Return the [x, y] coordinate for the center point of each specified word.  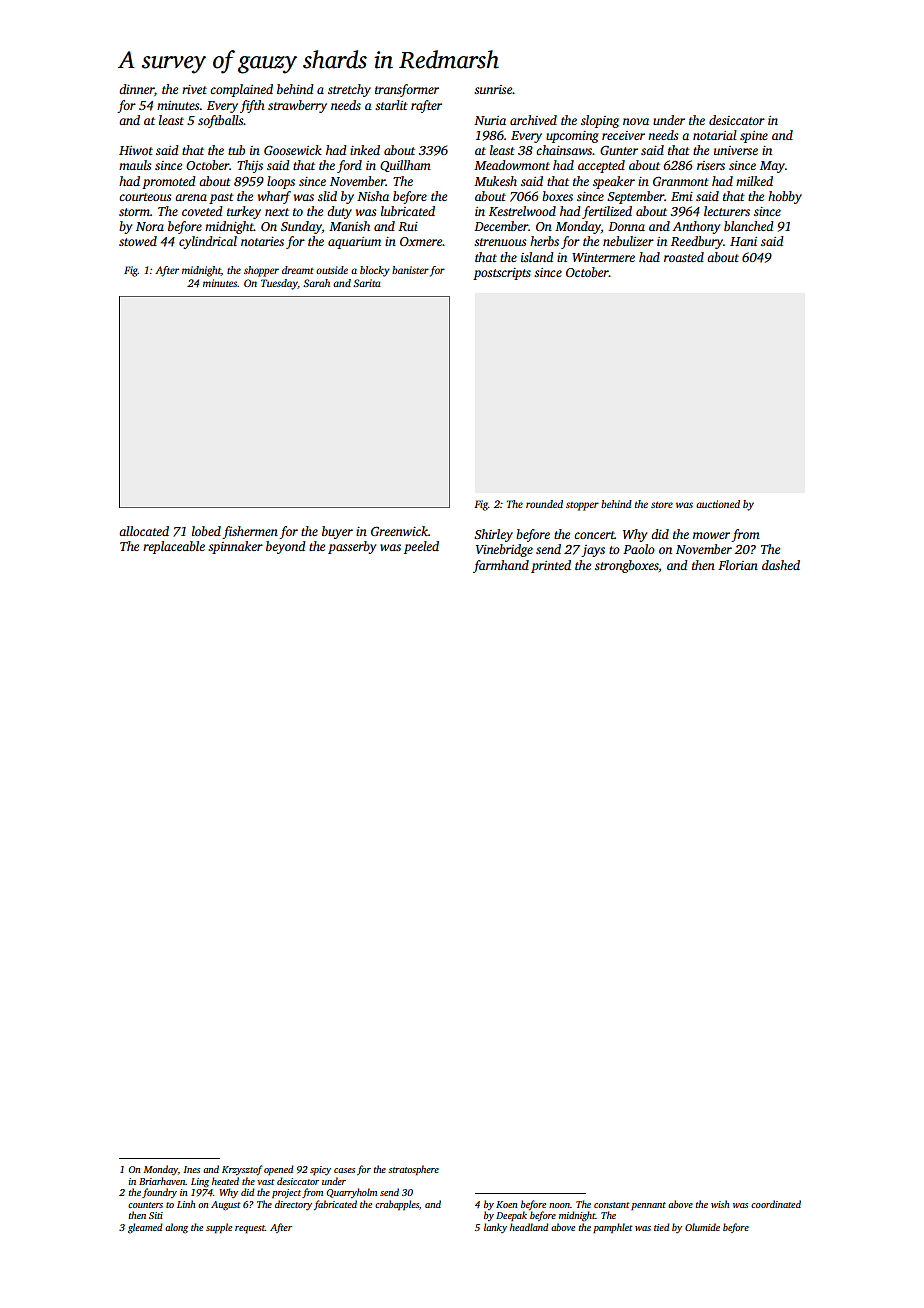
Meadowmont [512, 165]
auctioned [718, 504]
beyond [286, 547]
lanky [495, 1228]
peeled [421, 547]
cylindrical [208, 242]
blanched [749, 226]
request [250, 1229]
